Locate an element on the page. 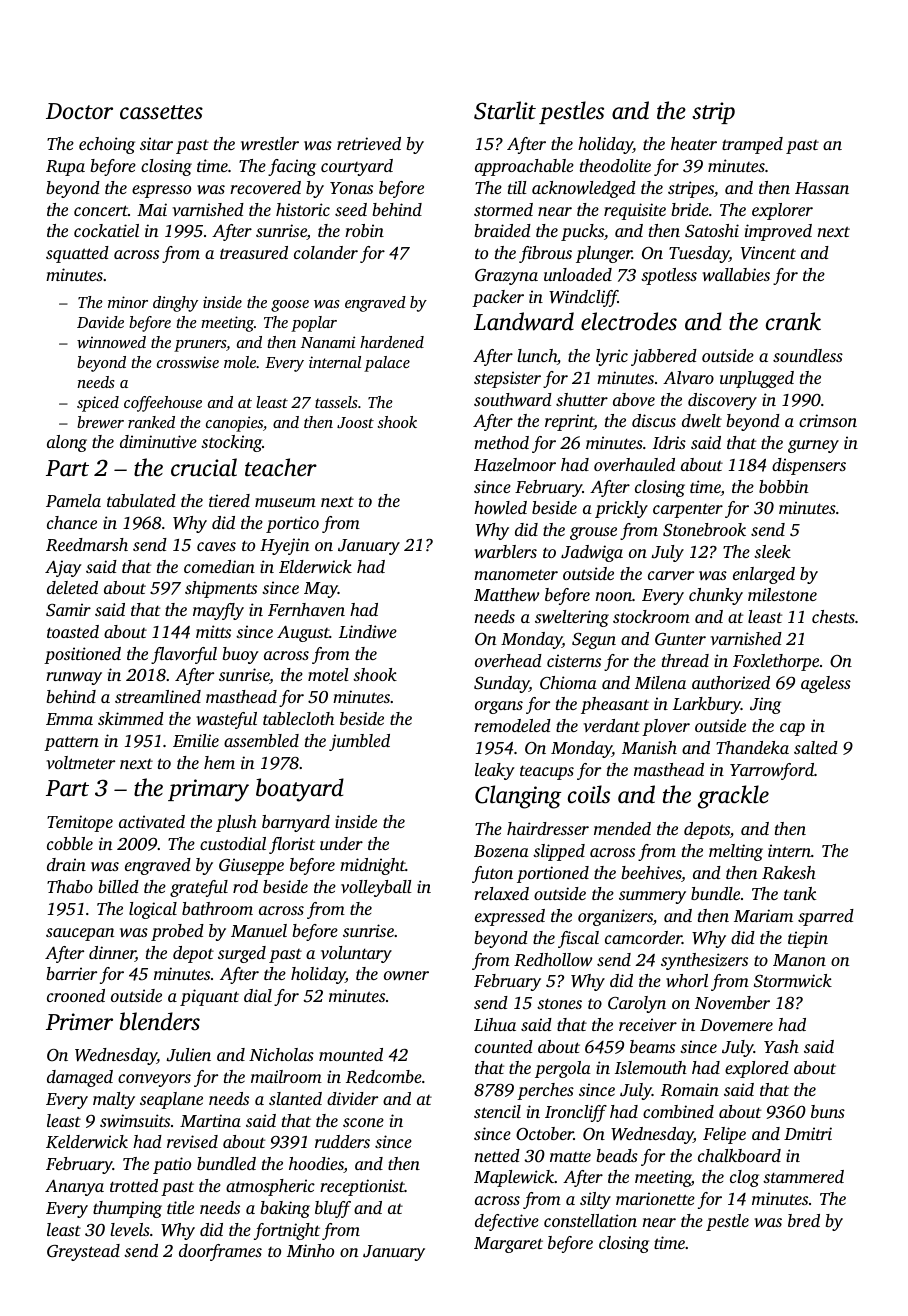 This page has height=1316, width=908. Ajay is located at coordinates (63, 568).
